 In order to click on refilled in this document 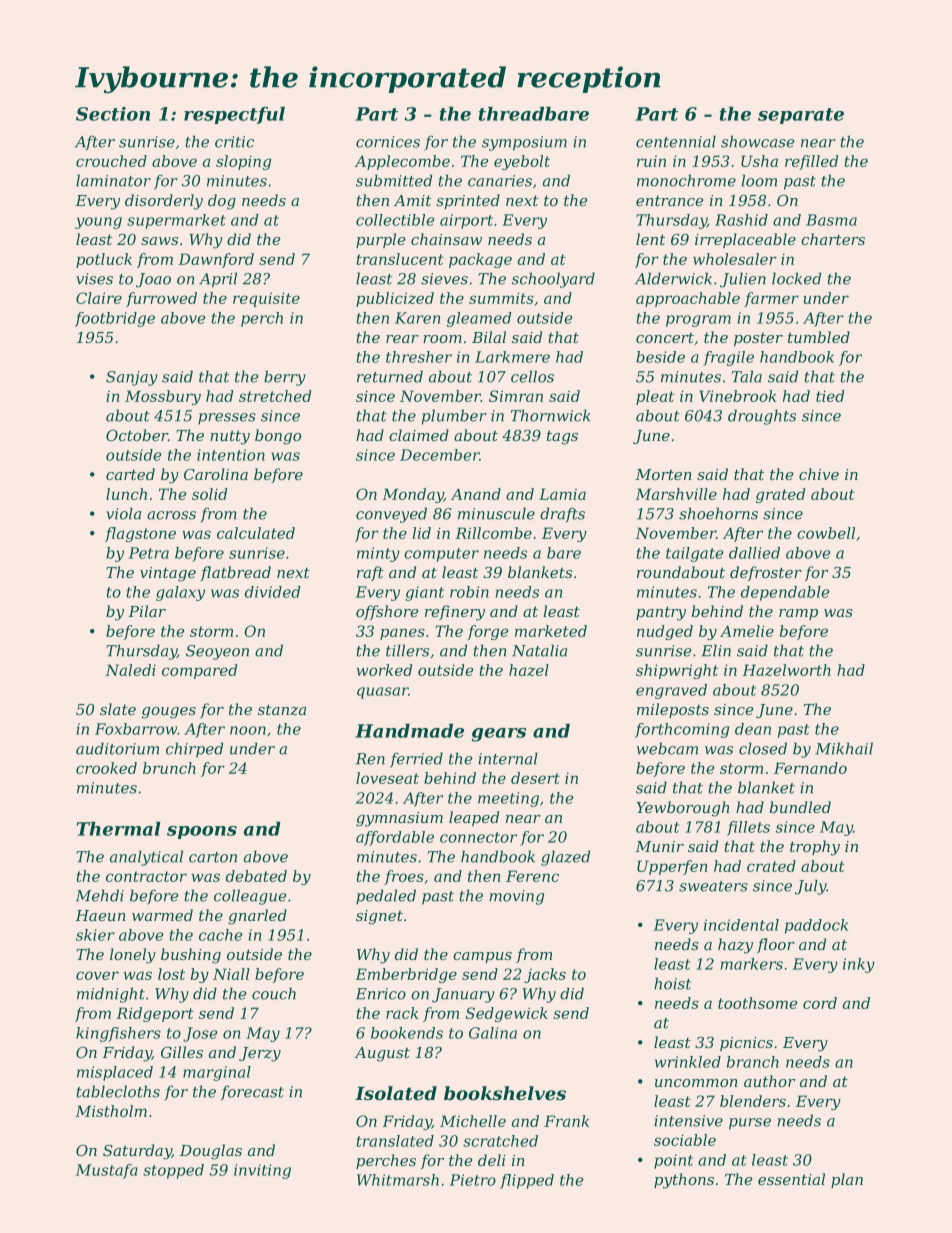, I will do `click(811, 162)`.
